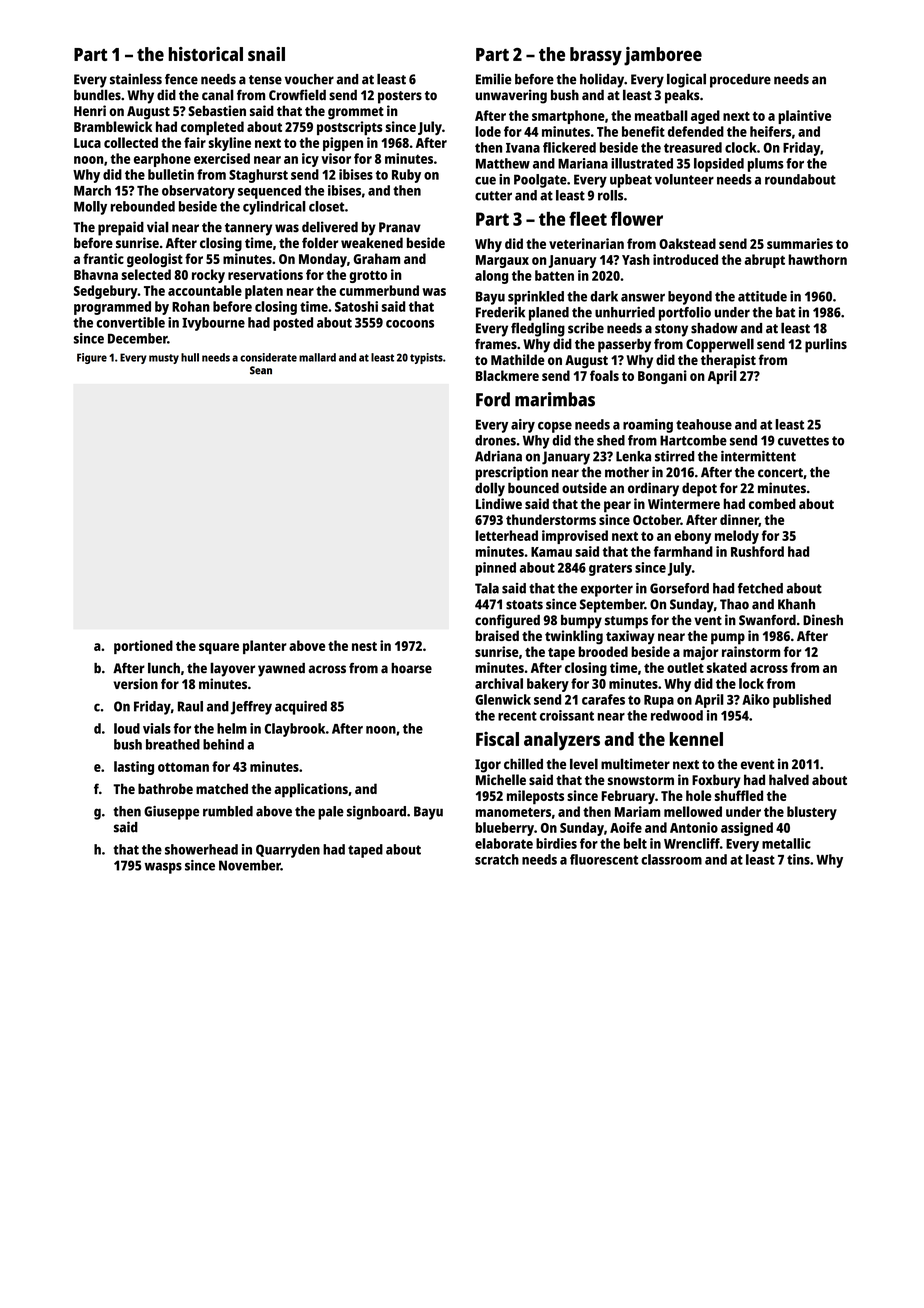 This screenshot has width=924, height=1308. Describe the element at coordinates (740, 81) in the screenshot. I see `procedure` at that location.
